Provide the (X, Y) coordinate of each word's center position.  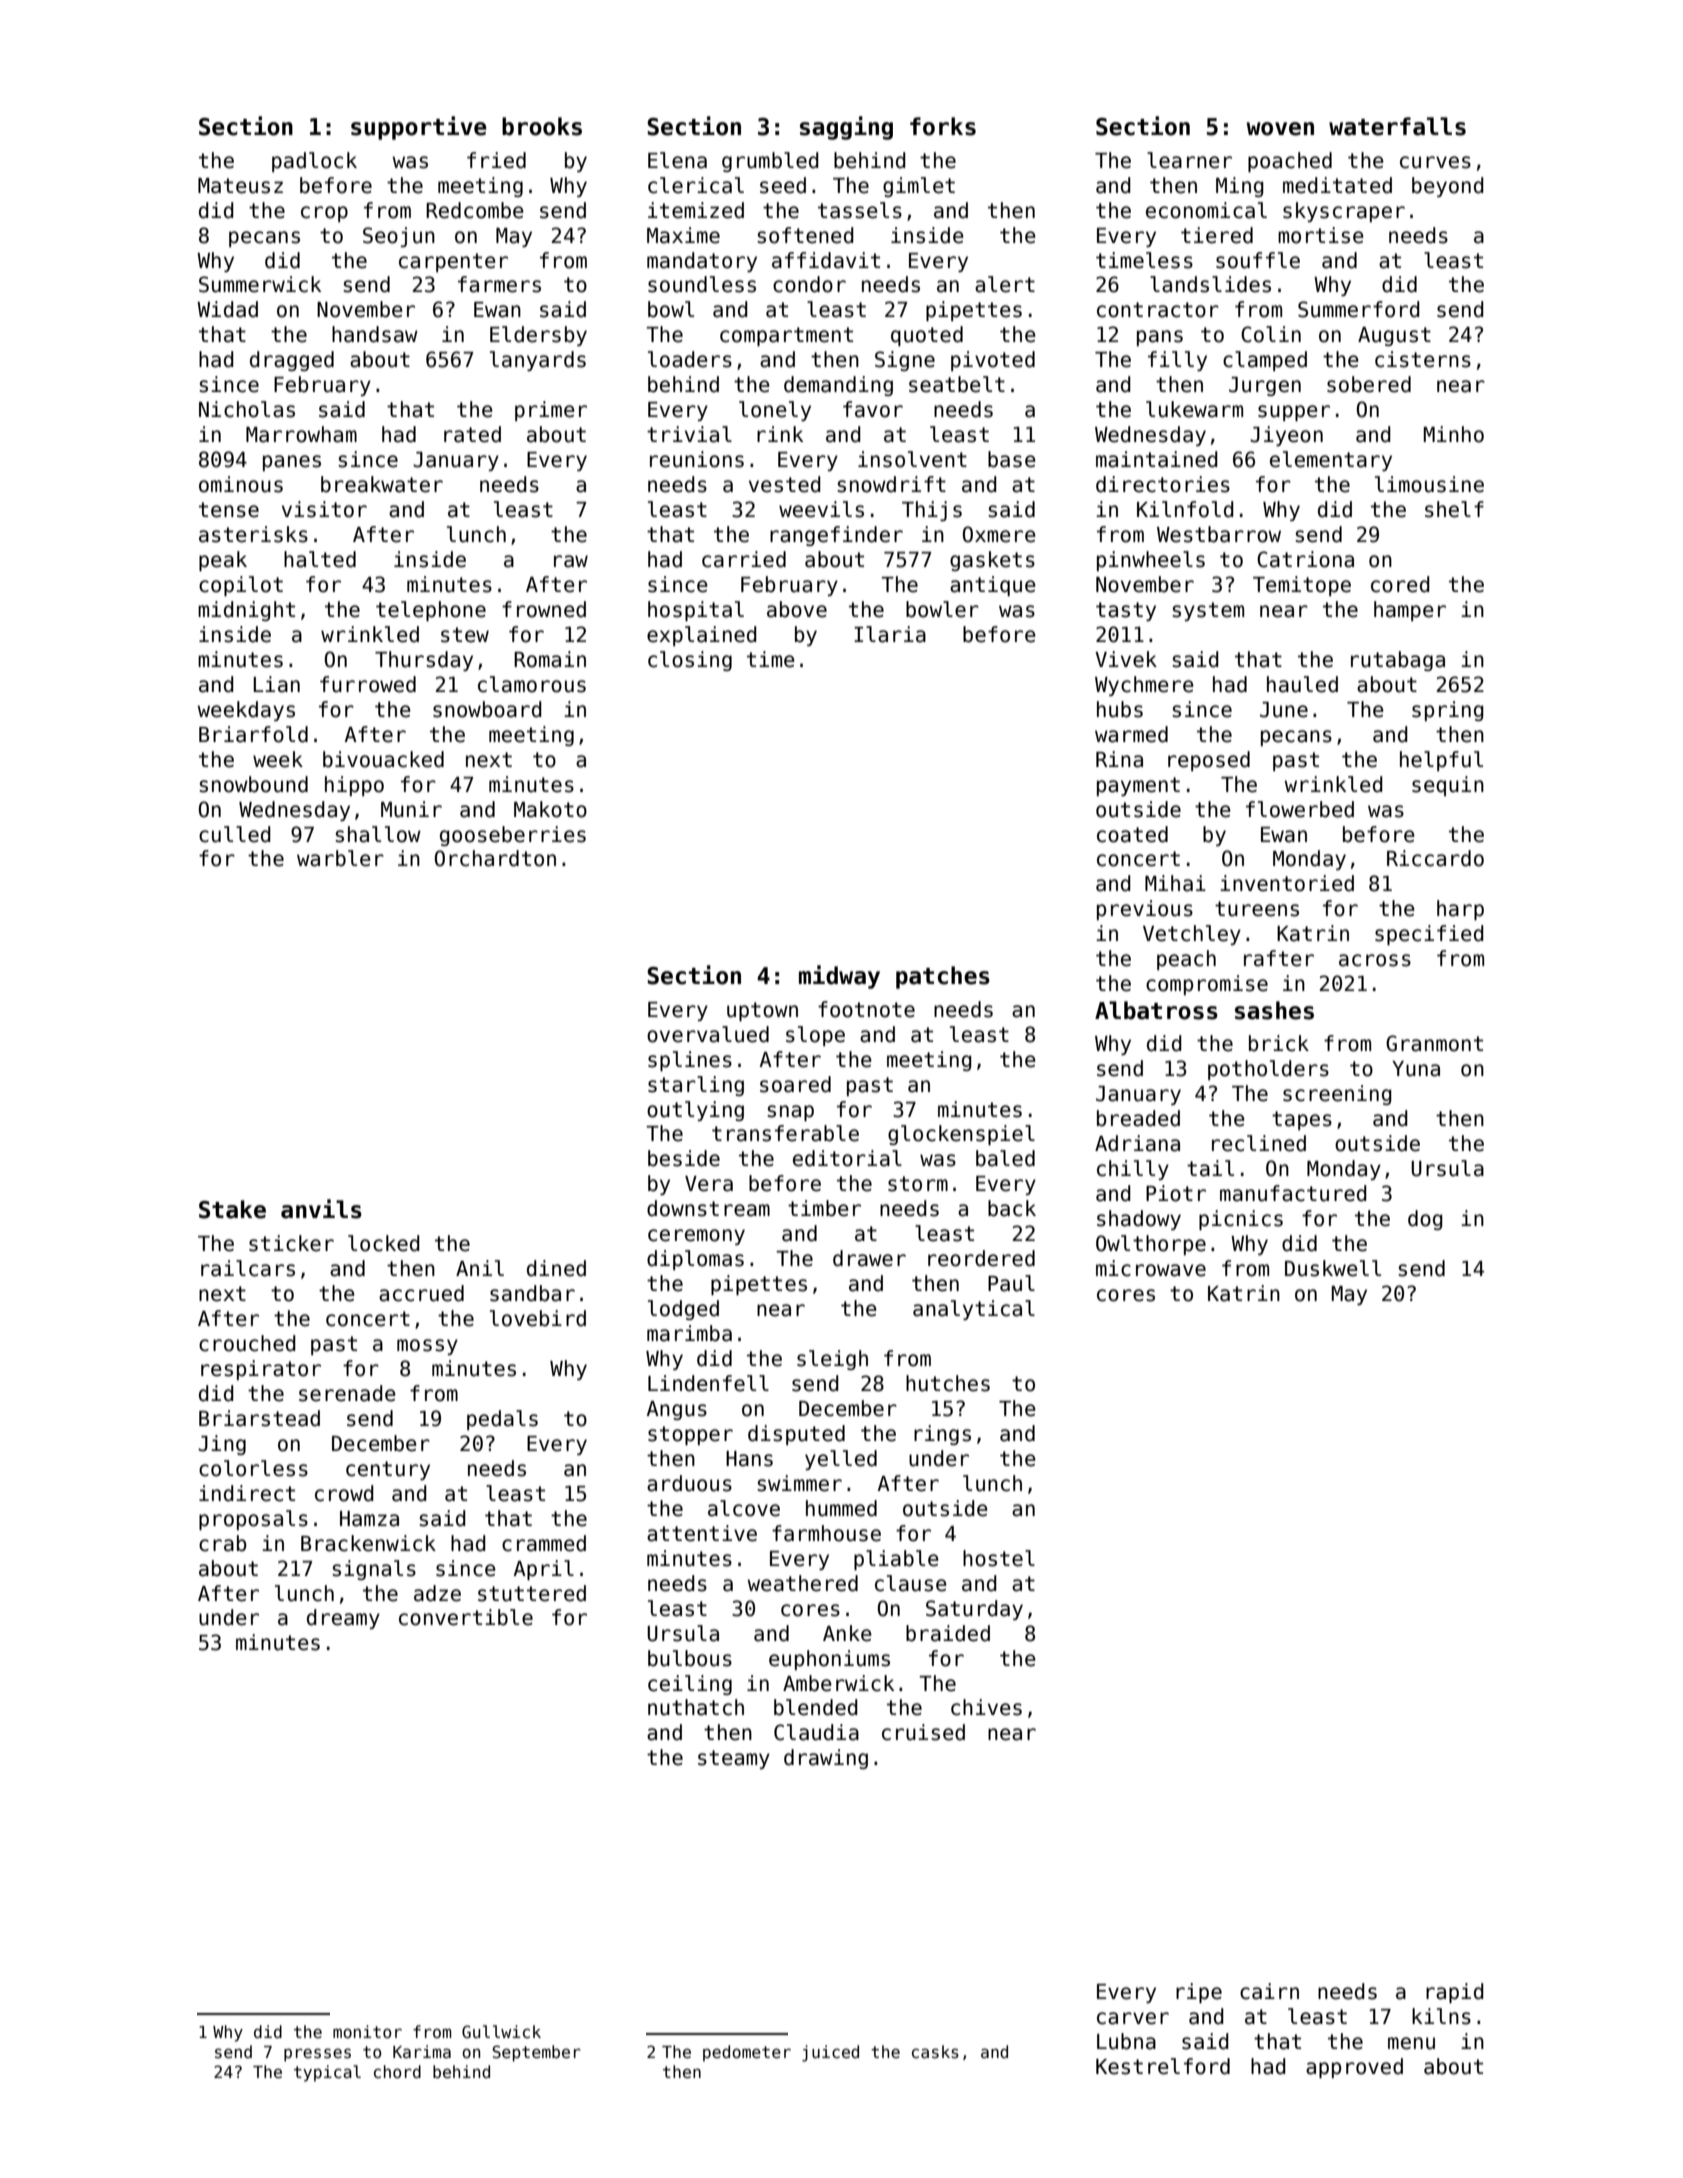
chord (397, 2072)
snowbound (253, 784)
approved (1354, 2068)
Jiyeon (1286, 436)
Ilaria (890, 634)
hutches (948, 1383)
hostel (999, 1558)
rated (472, 434)
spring (1448, 711)
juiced (830, 2053)
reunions (697, 459)
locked (384, 1243)
